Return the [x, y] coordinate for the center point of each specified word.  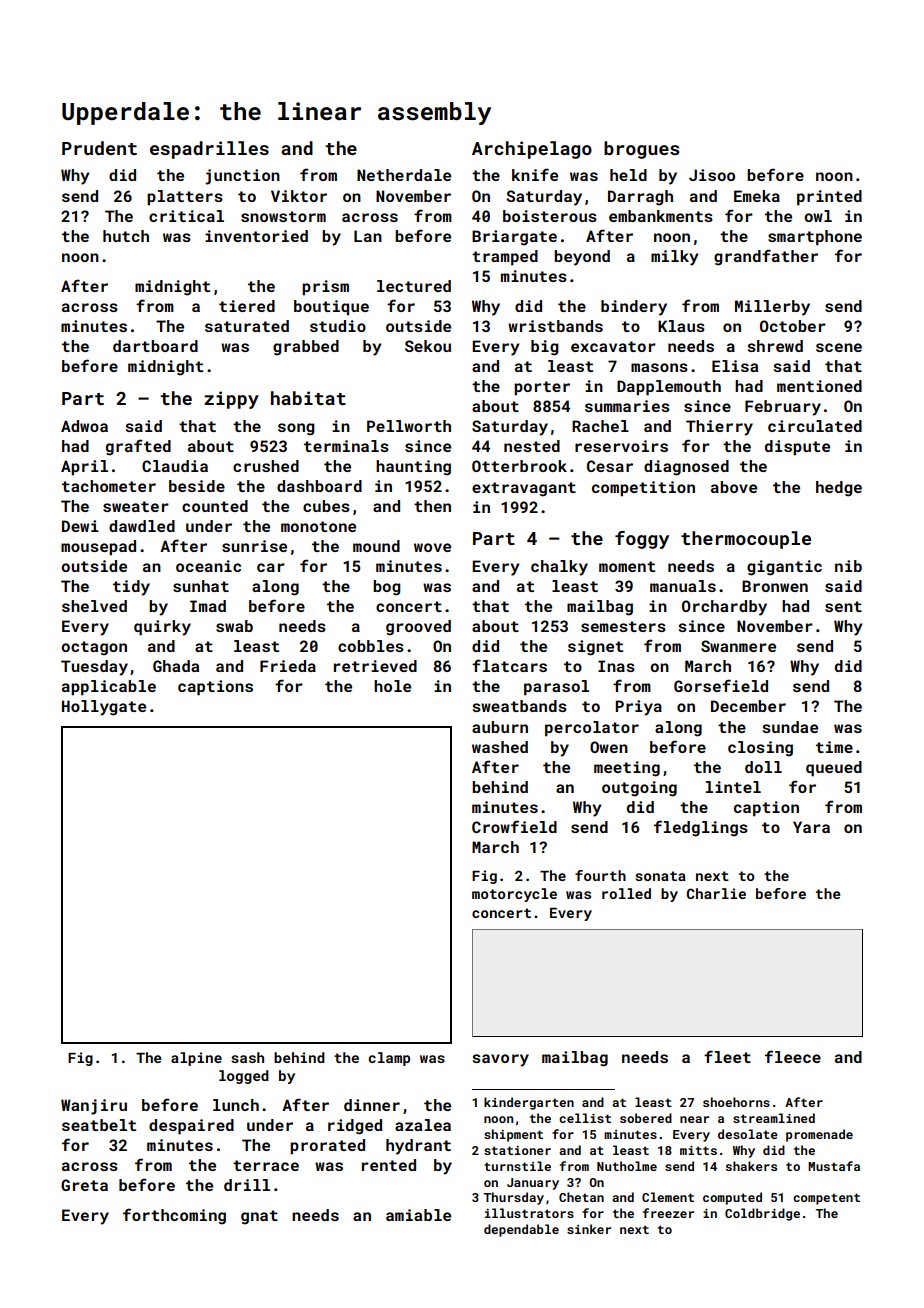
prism [325, 288]
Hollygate [104, 708]
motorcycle [514, 895]
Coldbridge [762, 1214]
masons [659, 367]
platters [185, 198]
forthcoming [174, 1216]
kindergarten [529, 1103]
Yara [811, 827]
